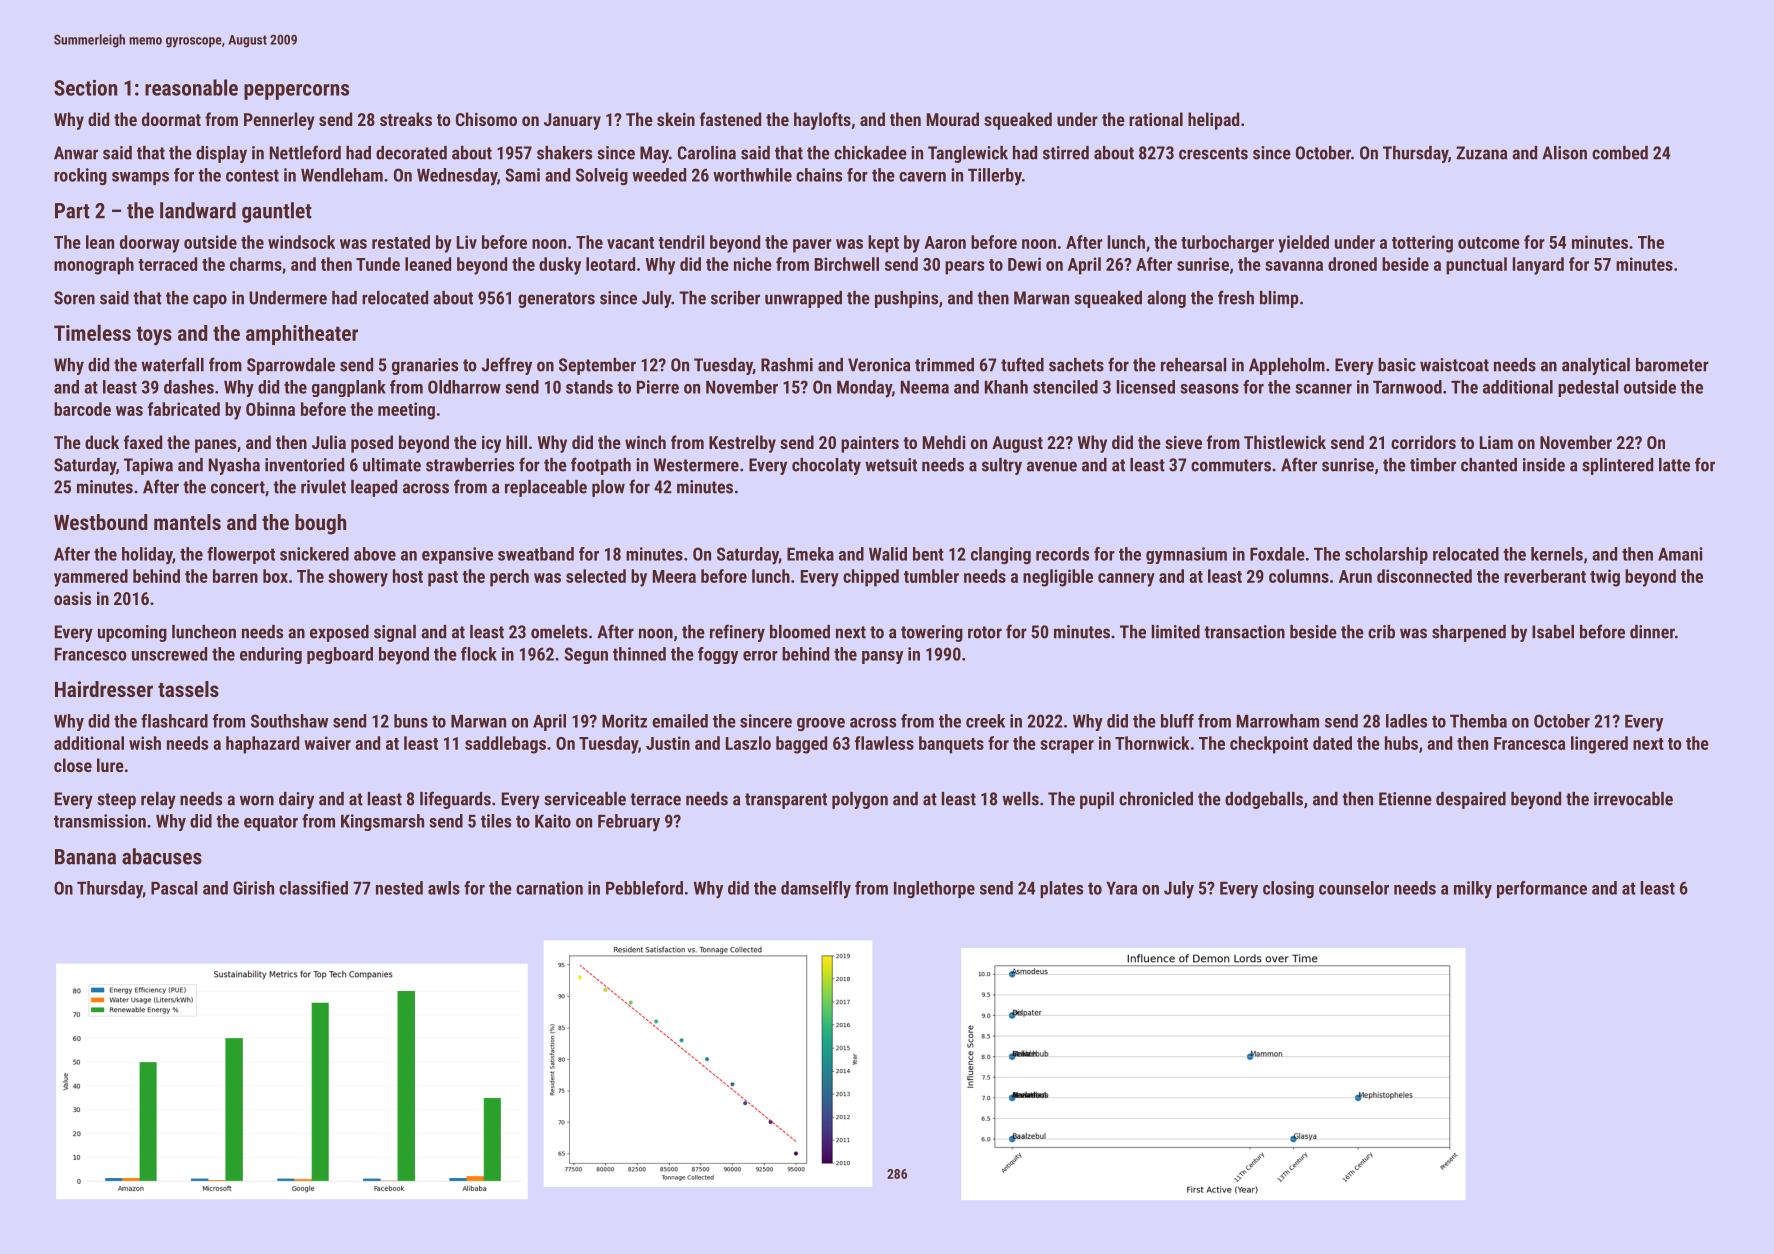 The image size is (1774, 1254). What do you see at coordinates (279, 121) in the screenshot?
I see `Pennerley` at bounding box center [279, 121].
